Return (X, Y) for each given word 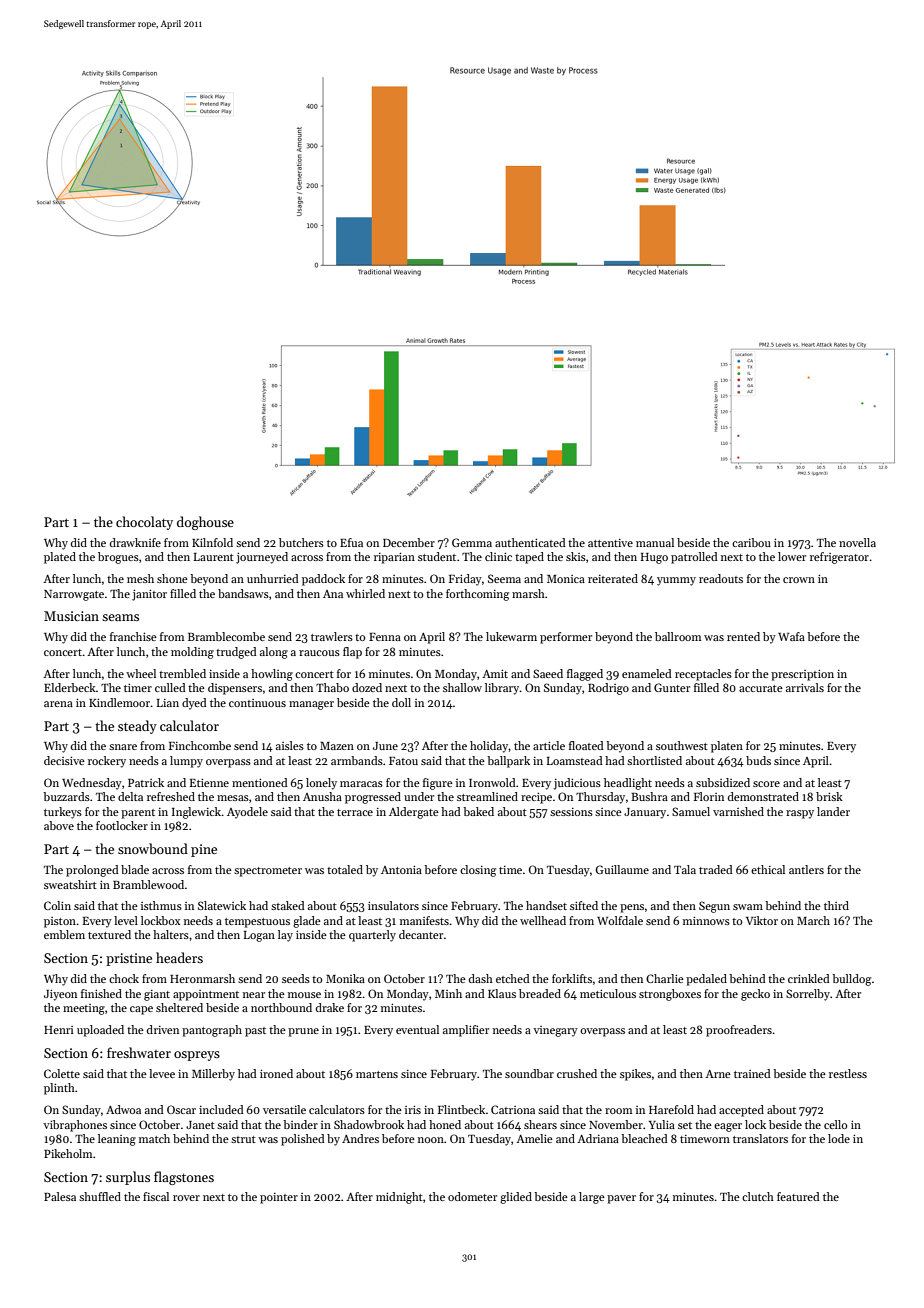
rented (743, 636)
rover (186, 1198)
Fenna (385, 637)
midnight (399, 1198)
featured (798, 1196)
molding (192, 653)
